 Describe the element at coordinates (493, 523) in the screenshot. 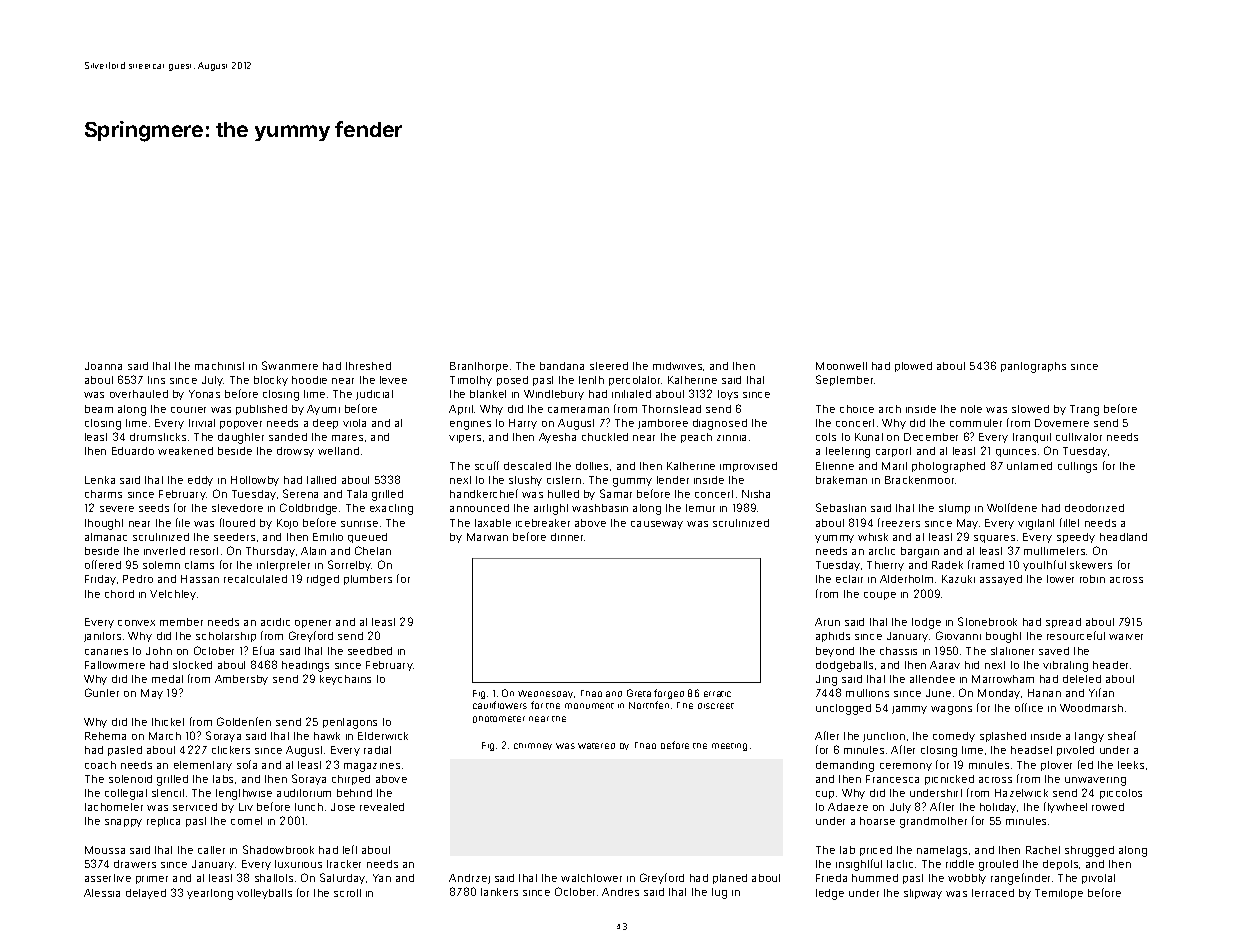

I see `taxable` at that location.
